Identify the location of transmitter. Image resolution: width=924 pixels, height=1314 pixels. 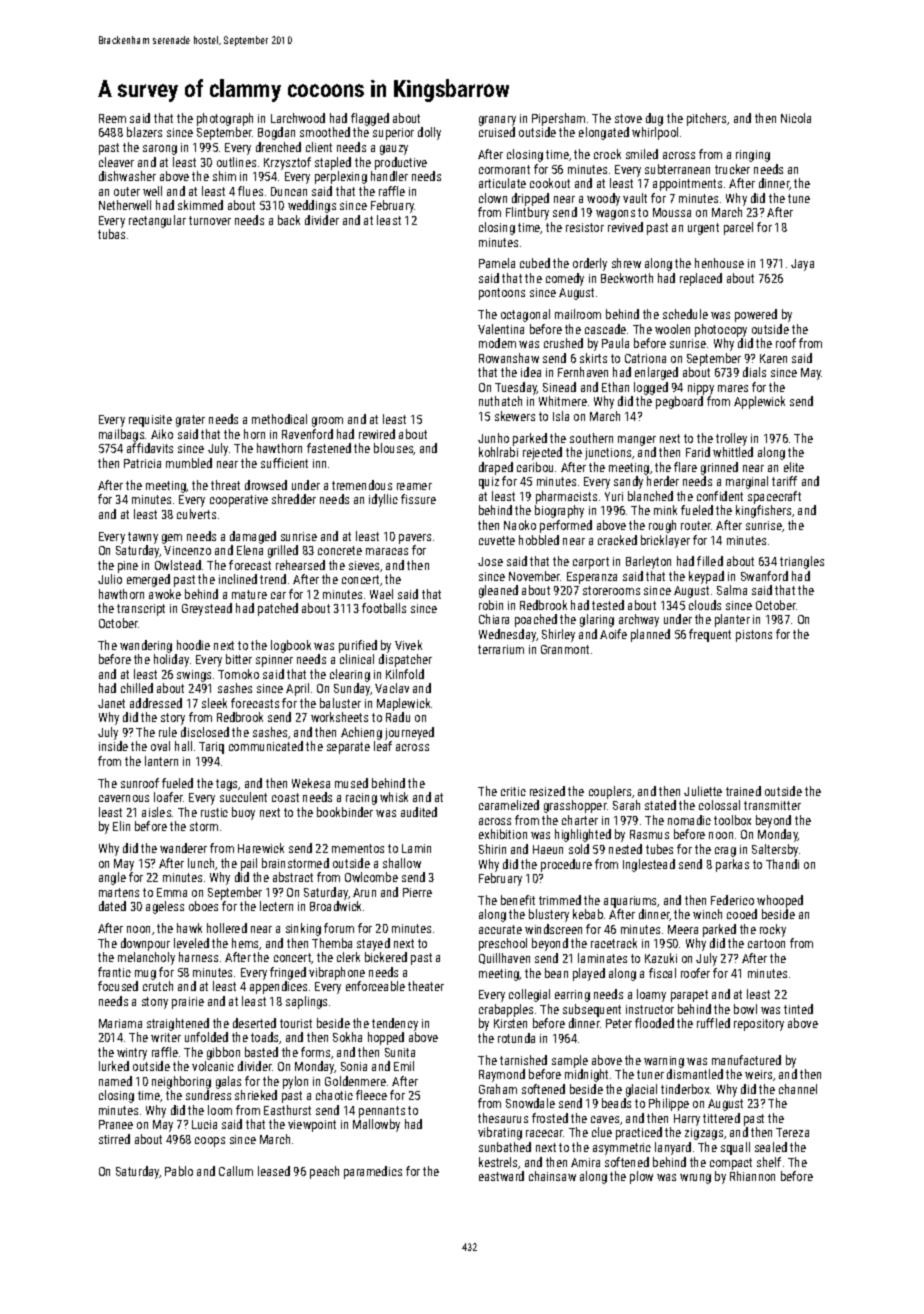
(772, 805).
